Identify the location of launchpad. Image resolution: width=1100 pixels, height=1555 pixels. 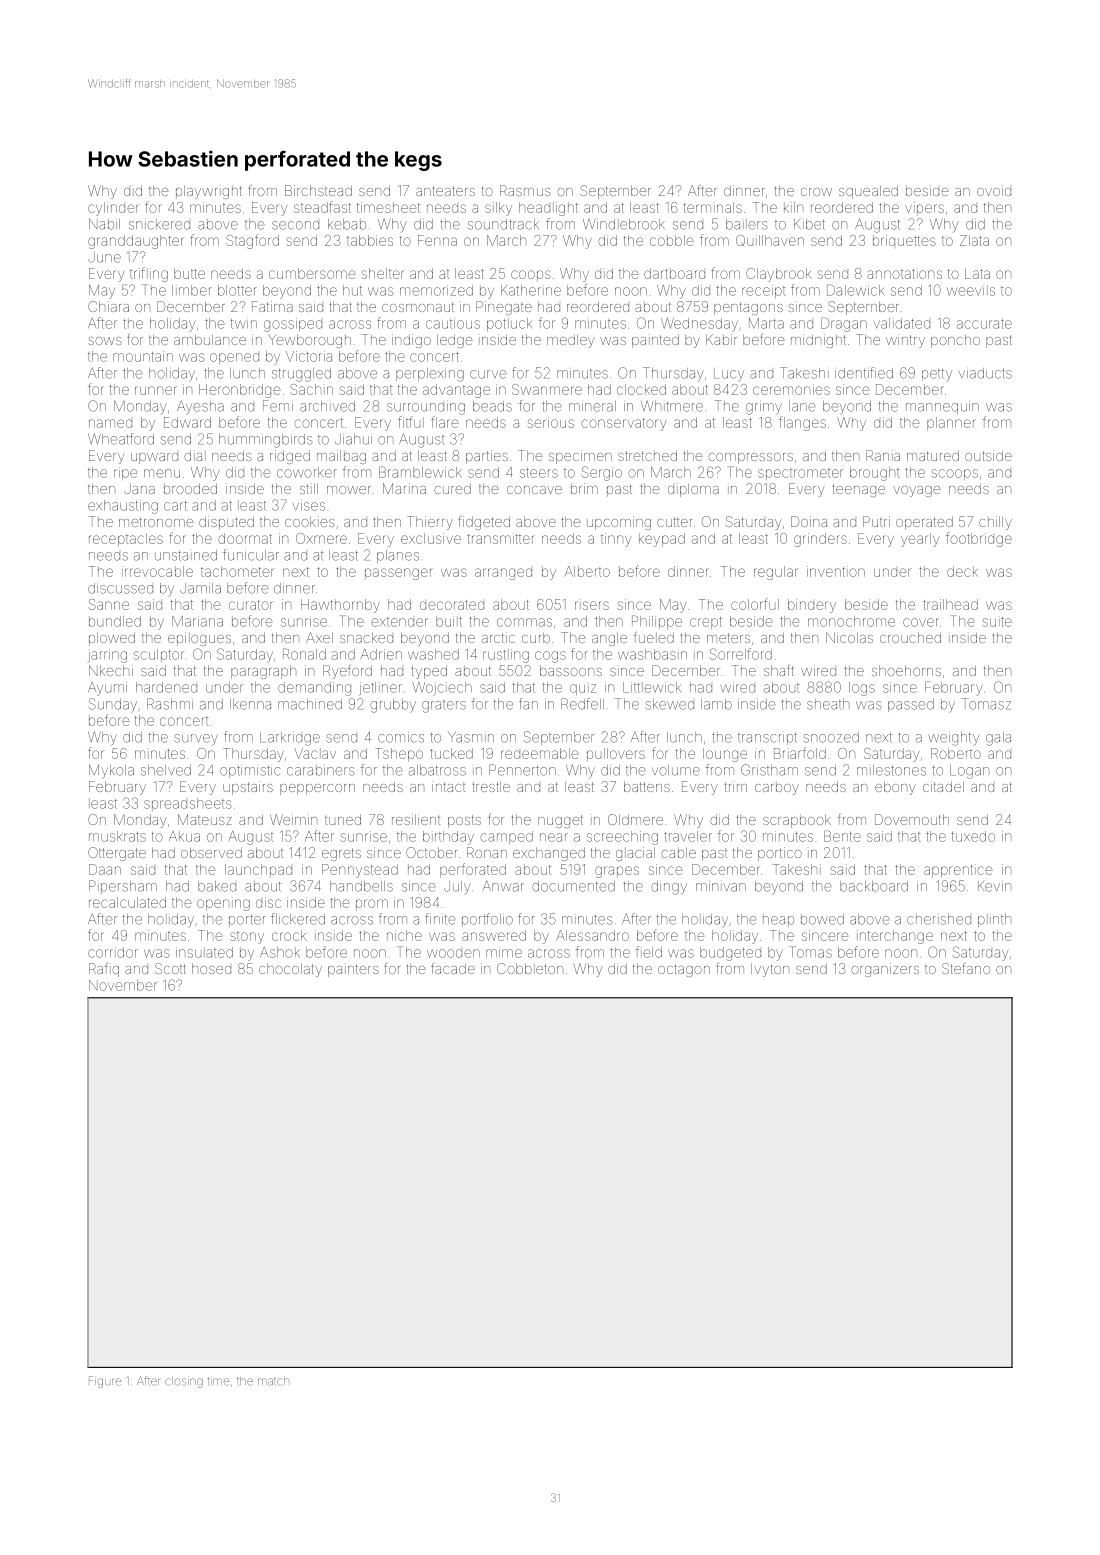
(258, 870).
